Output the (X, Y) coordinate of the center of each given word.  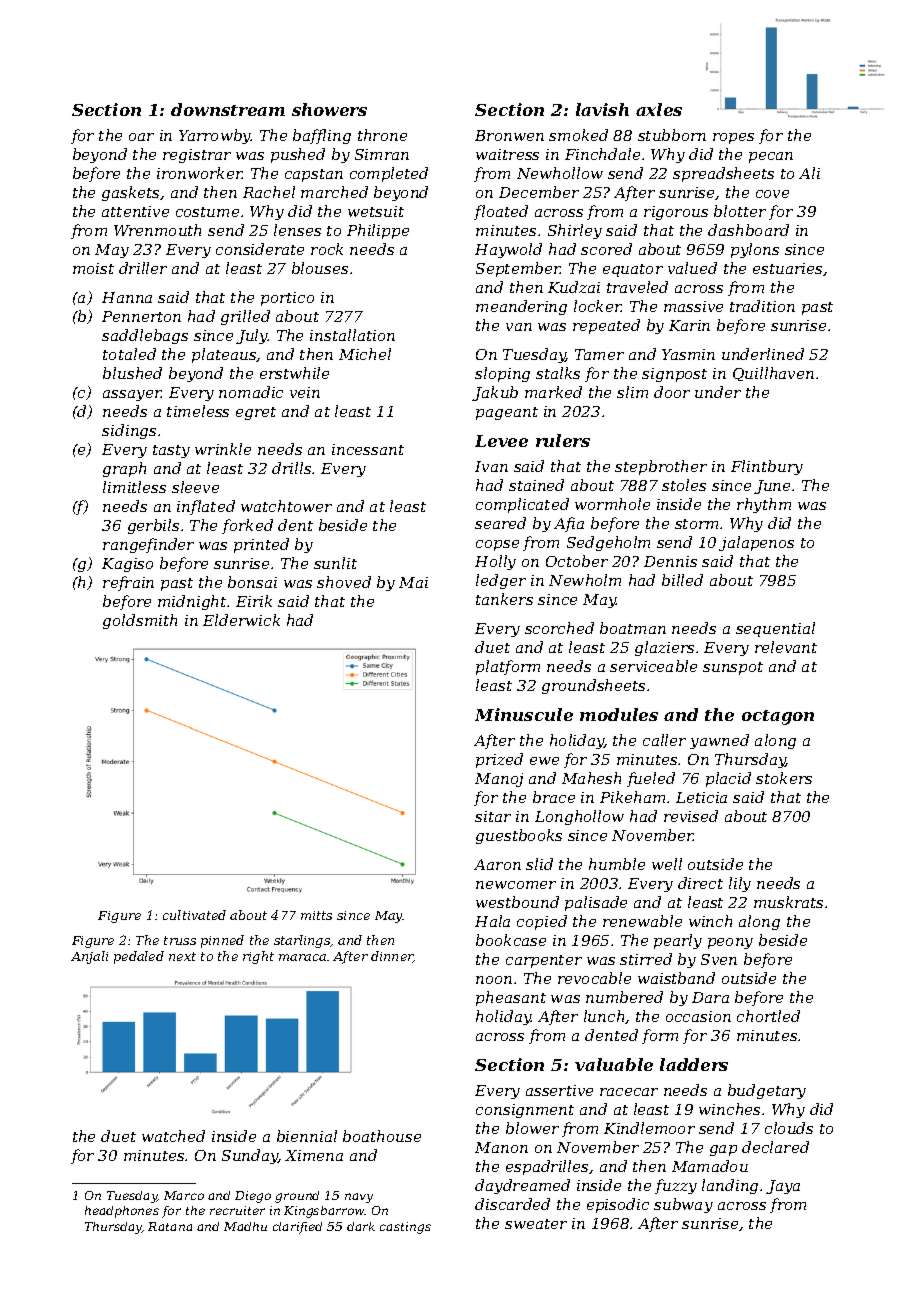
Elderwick (241, 620)
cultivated (194, 915)
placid (728, 779)
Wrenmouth (157, 230)
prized (499, 760)
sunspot (733, 668)
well (667, 864)
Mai (413, 582)
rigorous (676, 213)
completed (389, 174)
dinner (392, 957)
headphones (122, 1212)
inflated (206, 507)
